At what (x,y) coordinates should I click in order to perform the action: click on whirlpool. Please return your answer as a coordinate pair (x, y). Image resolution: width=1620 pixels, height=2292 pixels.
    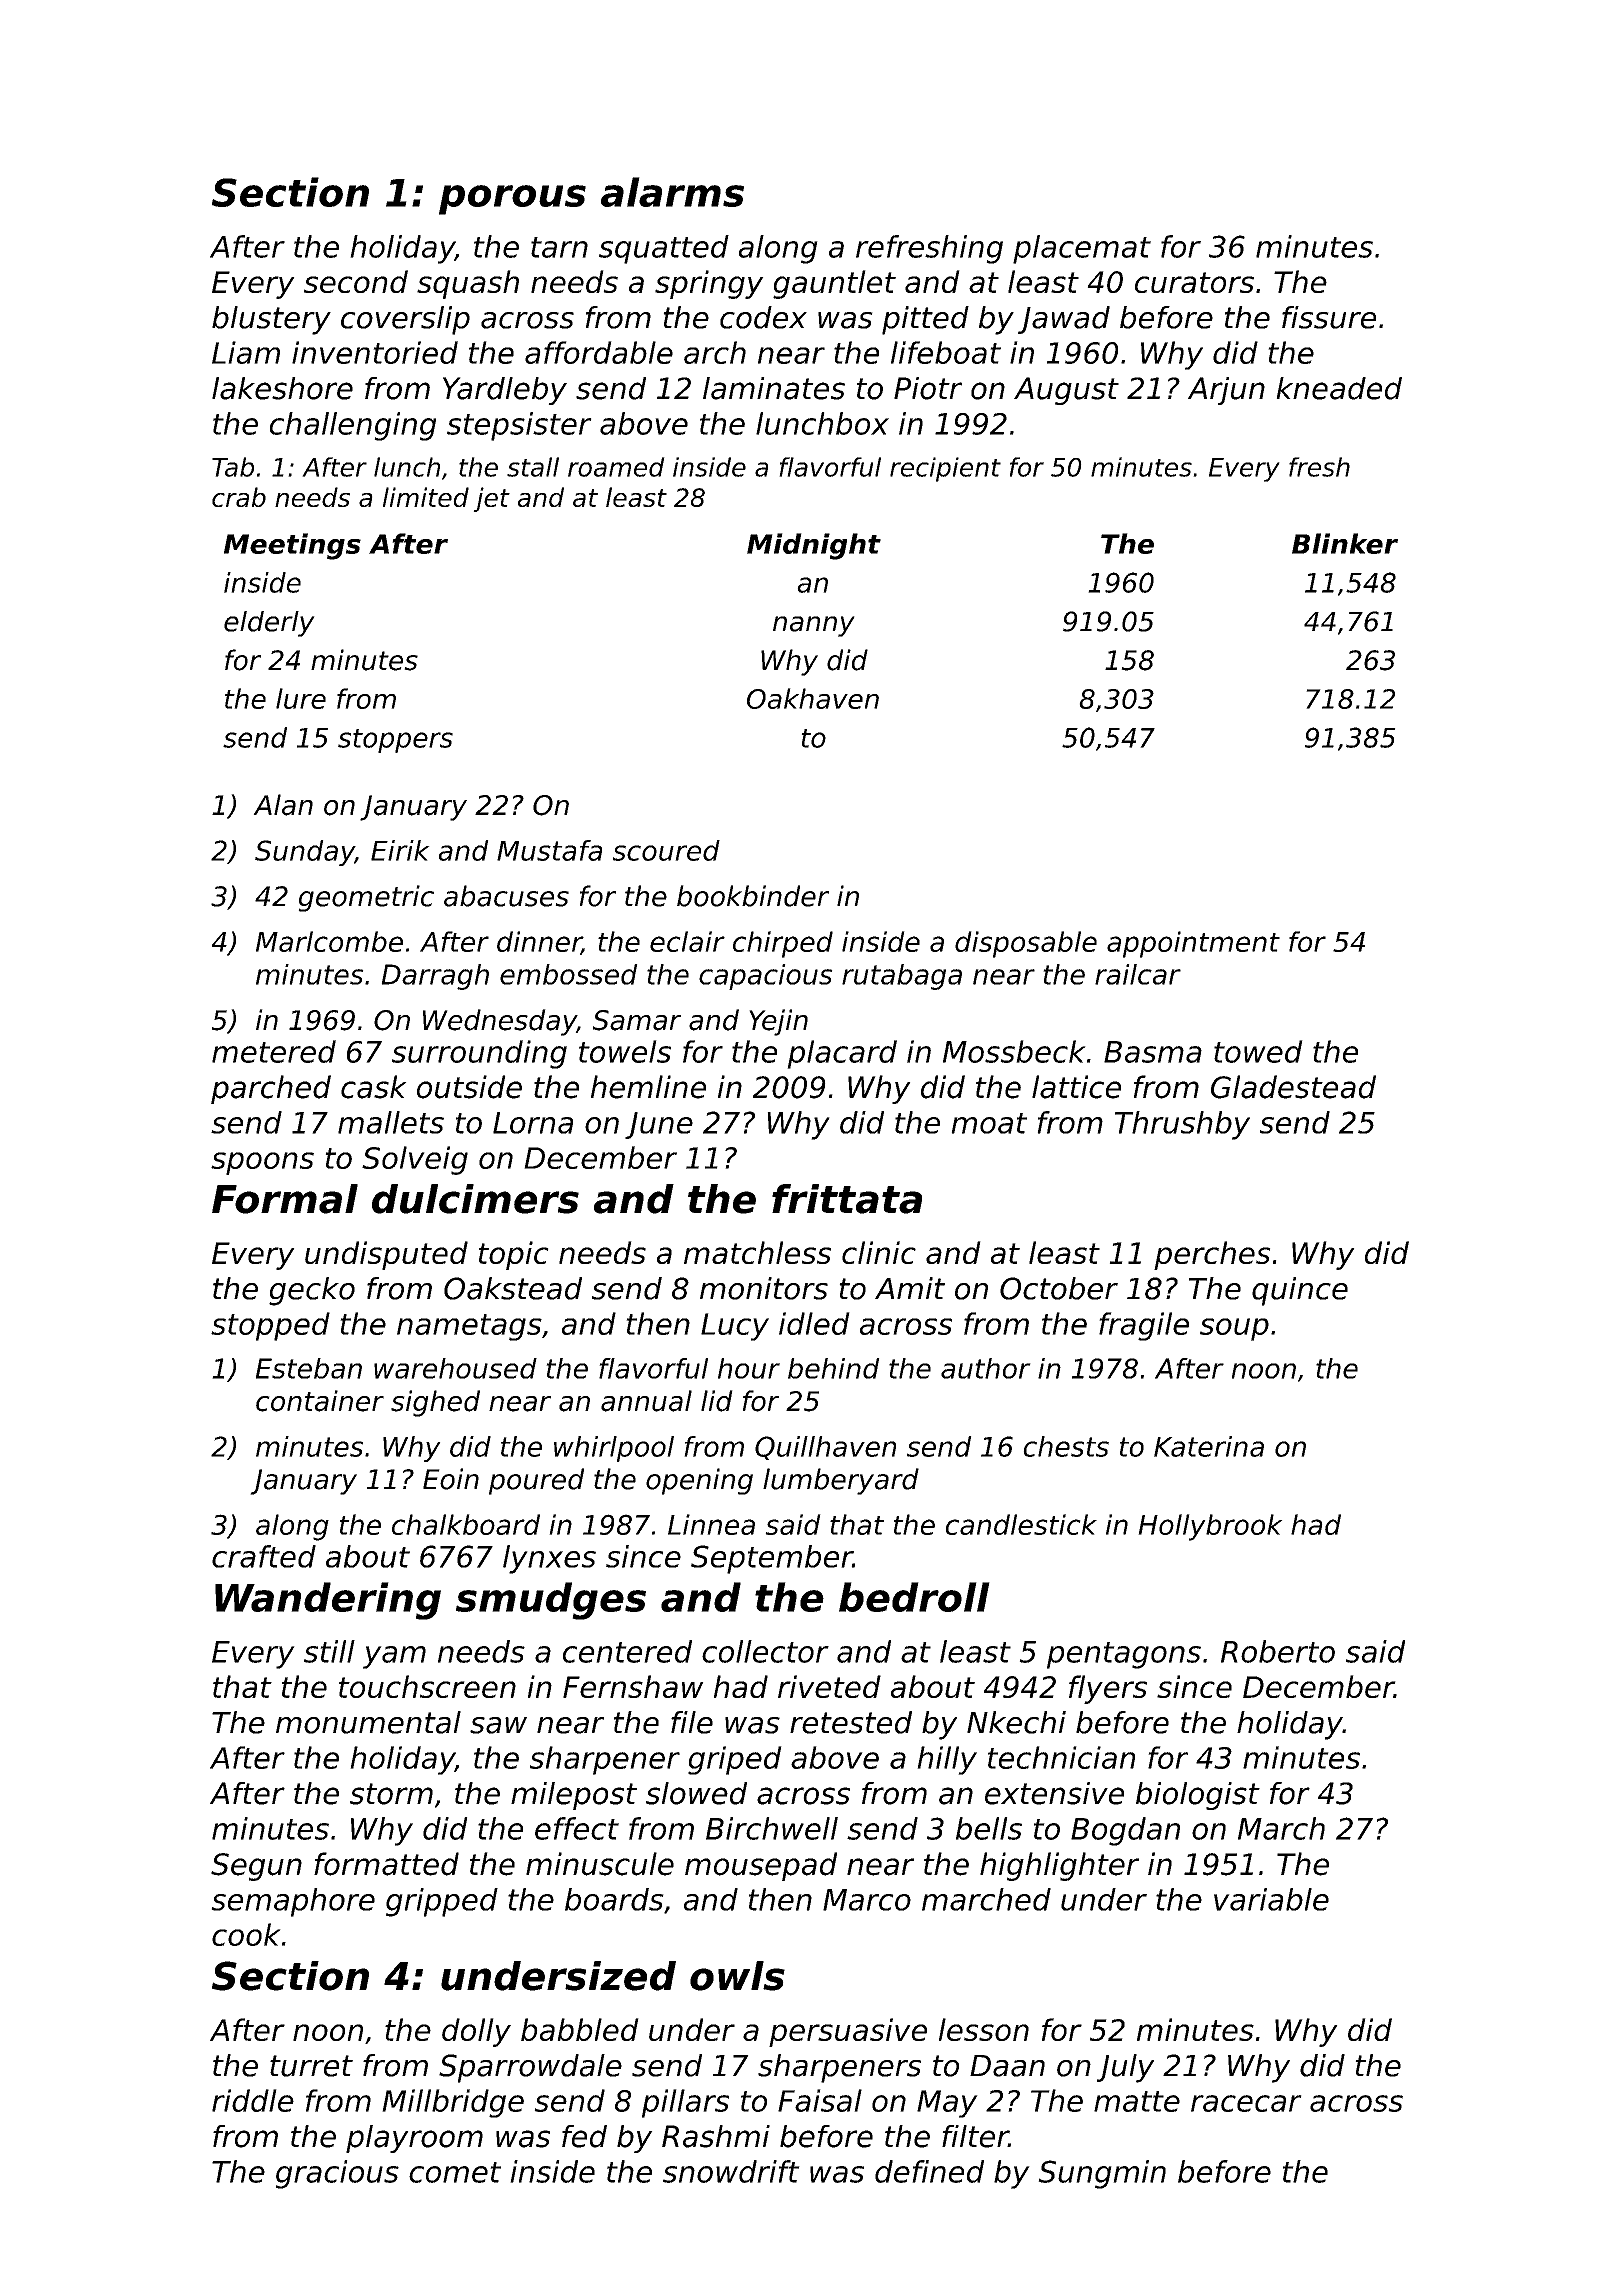
    Looking at the image, I should click on (614, 1449).
